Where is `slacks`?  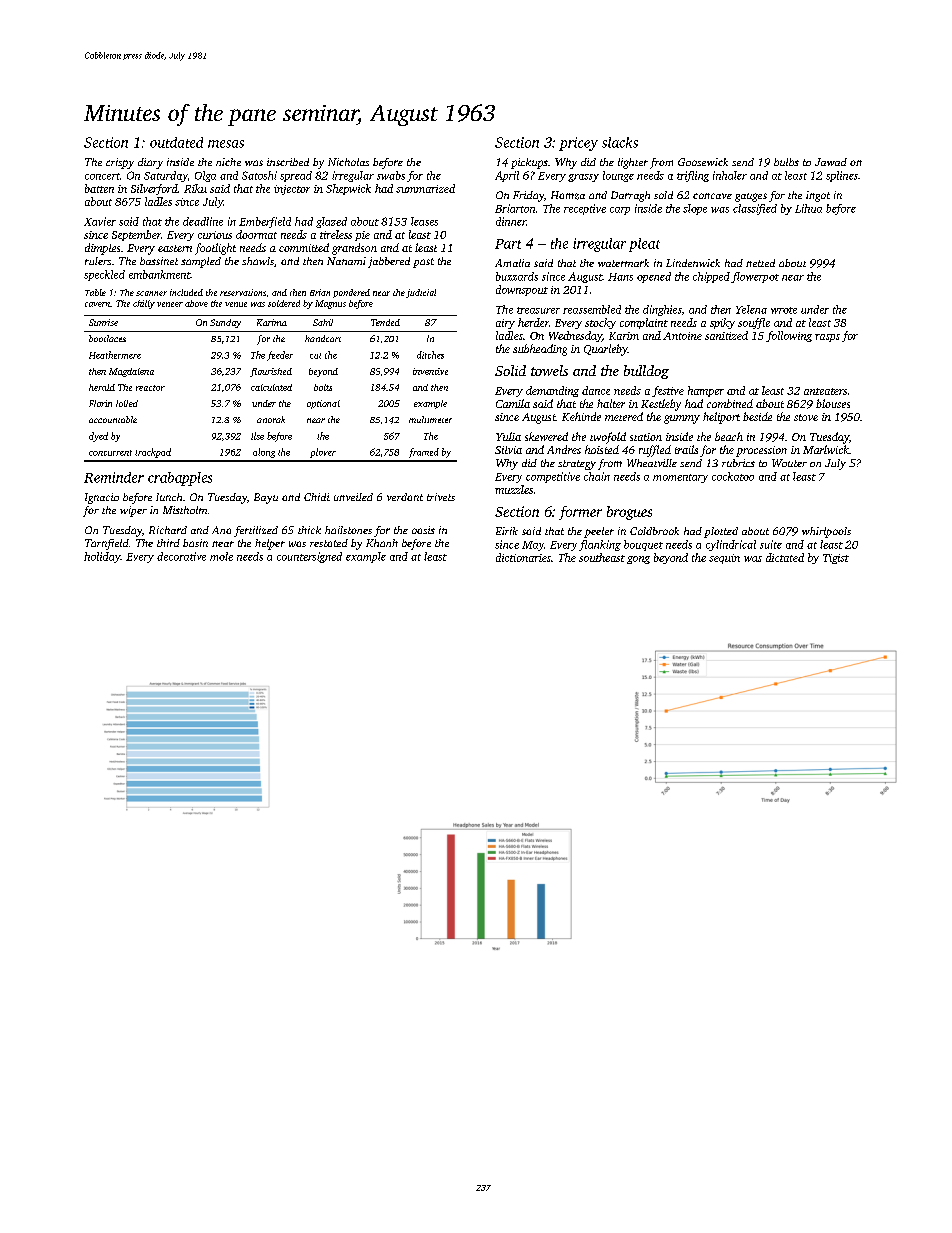 slacks is located at coordinates (620, 142).
